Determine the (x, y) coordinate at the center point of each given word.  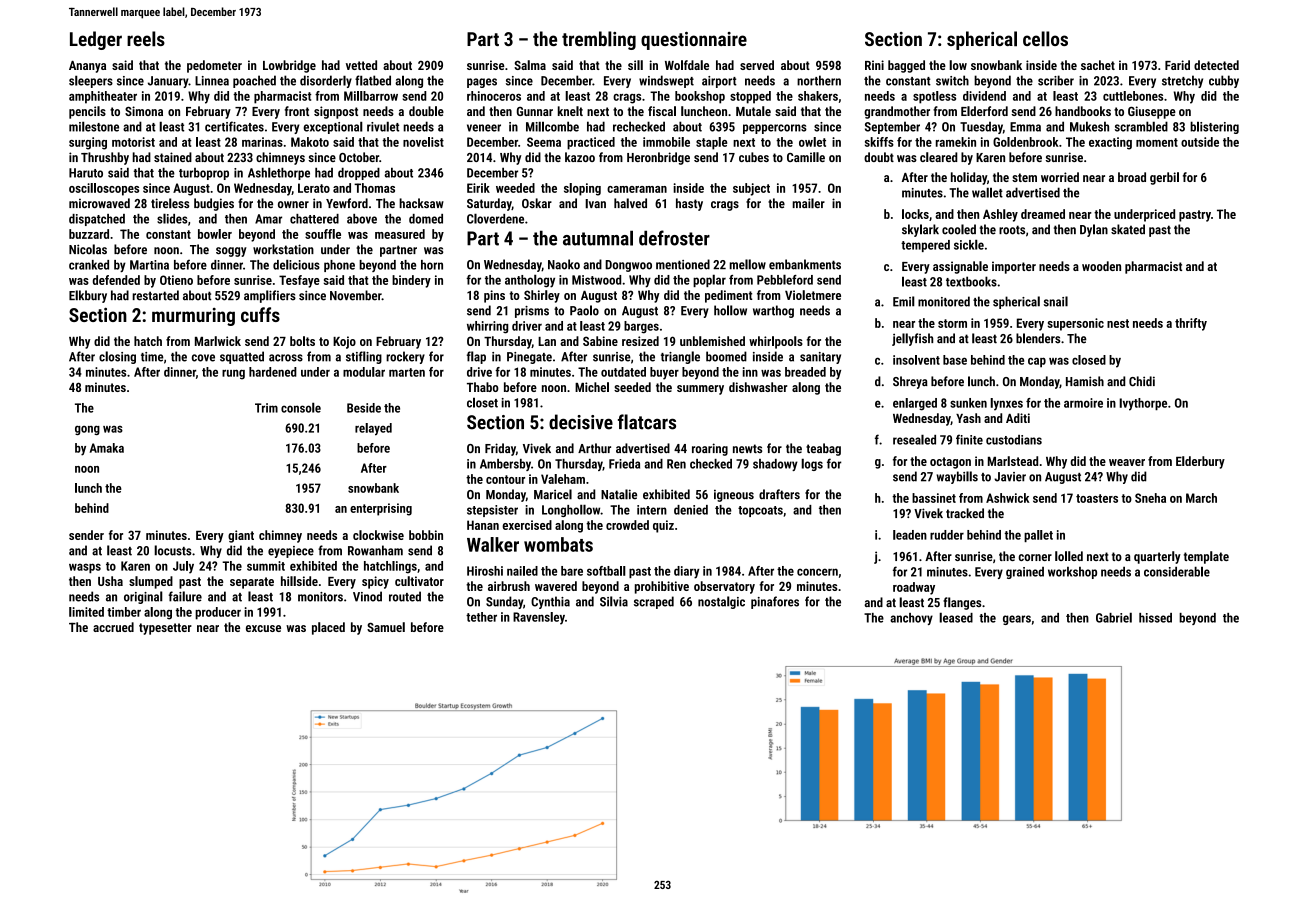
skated (1128, 229)
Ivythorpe (1143, 404)
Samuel (386, 627)
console (301, 407)
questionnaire (694, 41)
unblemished (712, 341)
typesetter (165, 629)
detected (1216, 65)
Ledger (96, 40)
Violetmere (813, 295)
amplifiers (270, 296)
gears (1017, 620)
